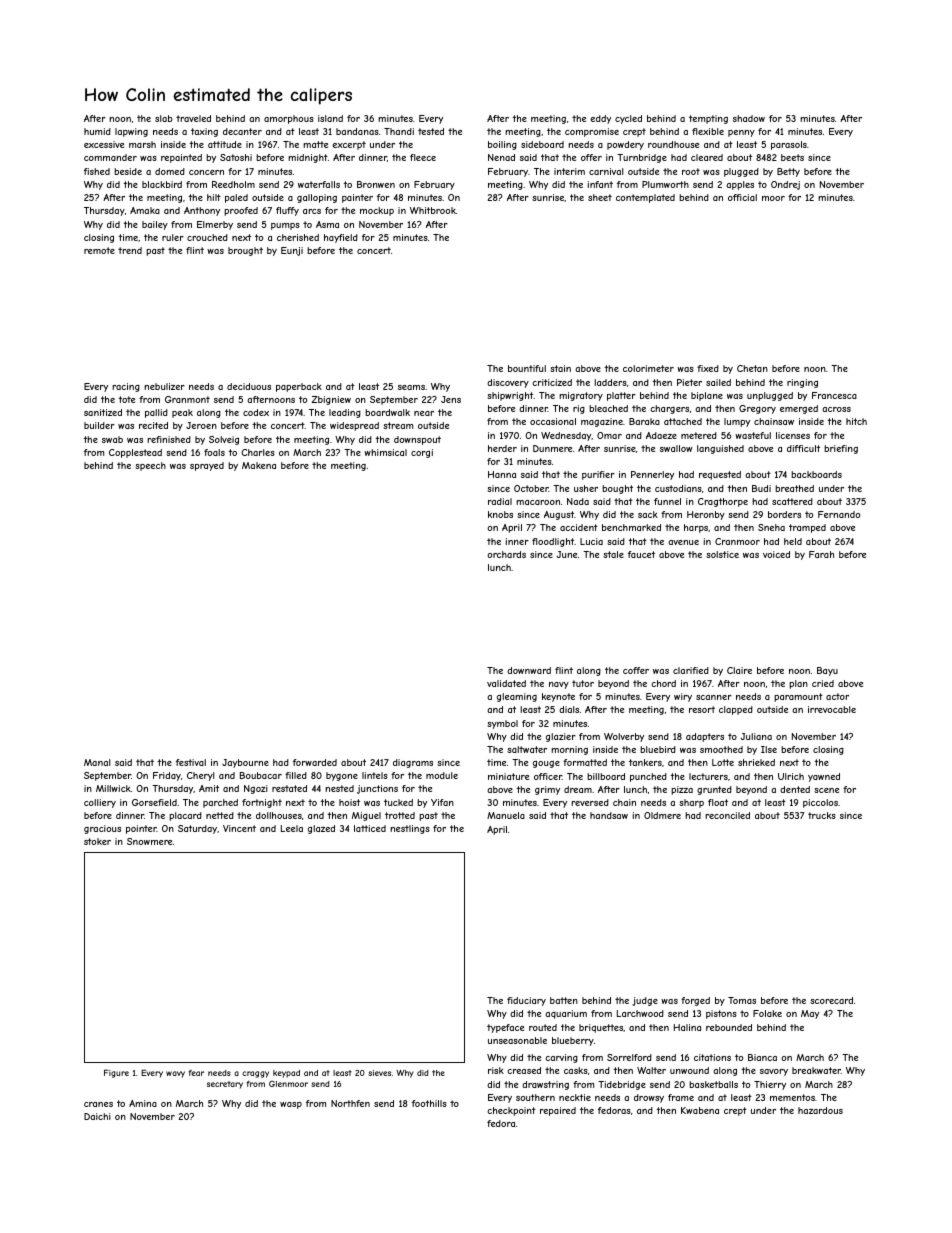 The image size is (952, 1233). What do you see at coordinates (727, 815) in the page?
I see `reconciled` at bounding box center [727, 815].
